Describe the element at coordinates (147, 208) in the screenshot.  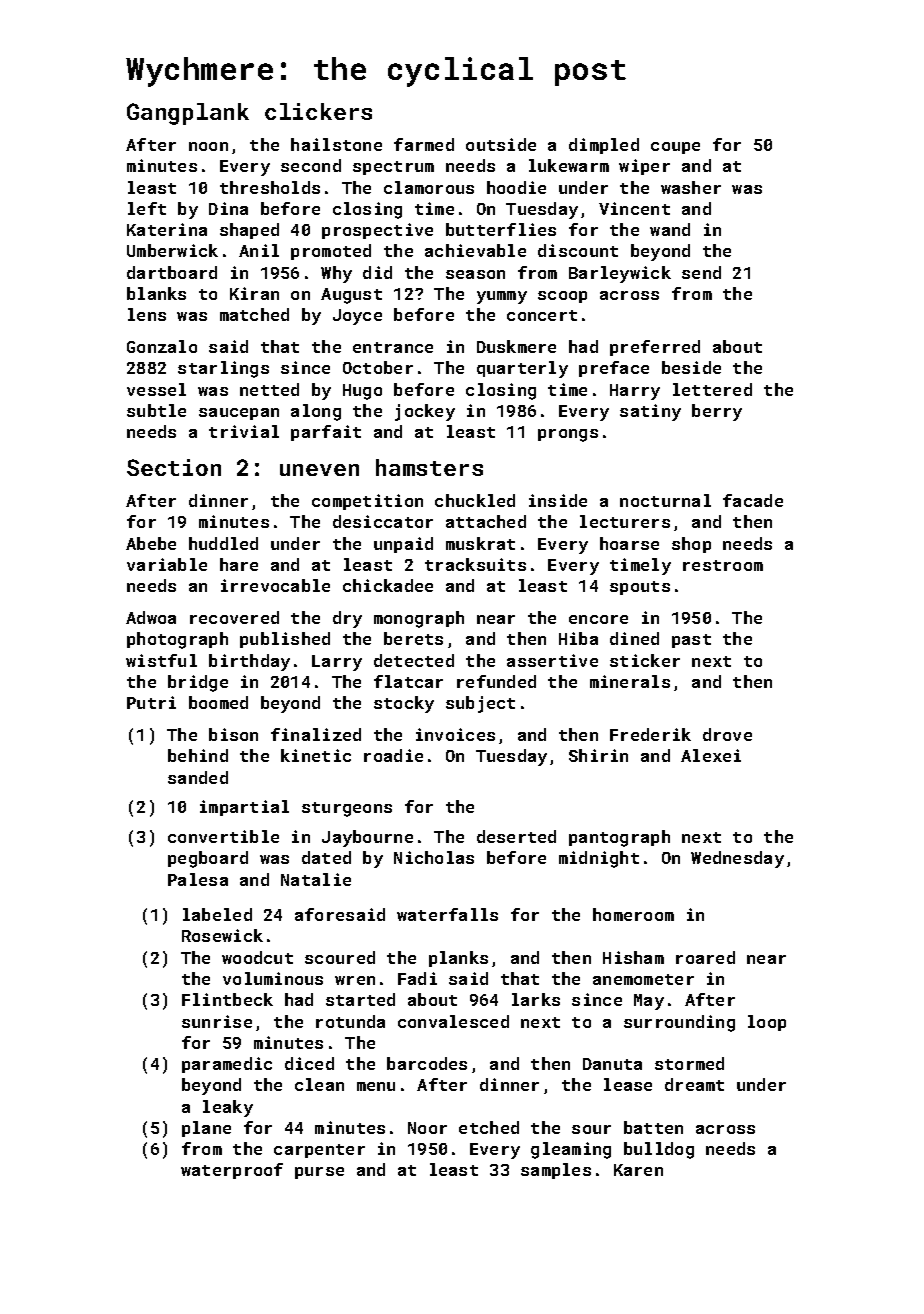
I see `left` at that location.
